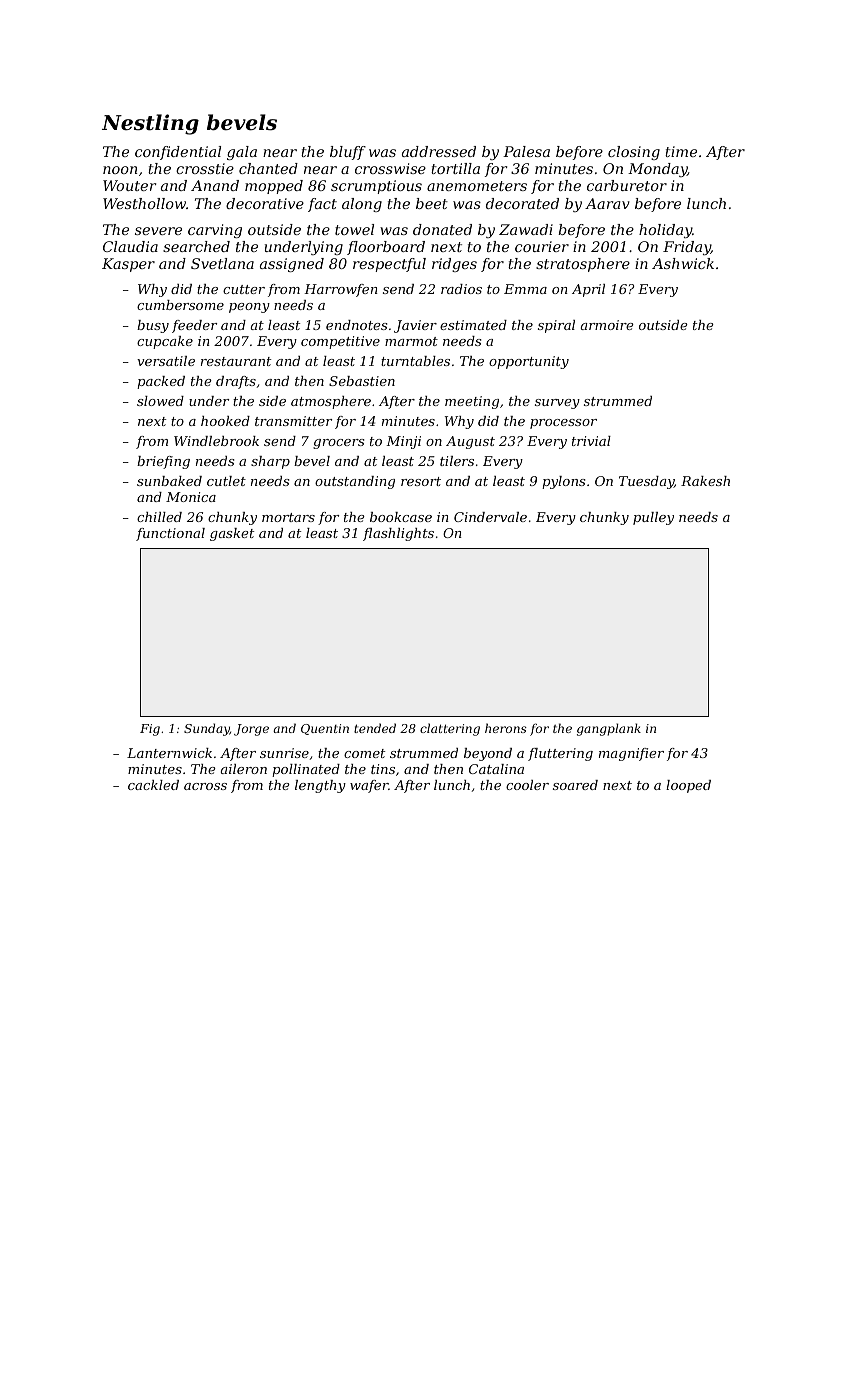 The height and width of the image is (1400, 849). Describe the element at coordinates (205, 786) in the image. I see `across` at that location.
